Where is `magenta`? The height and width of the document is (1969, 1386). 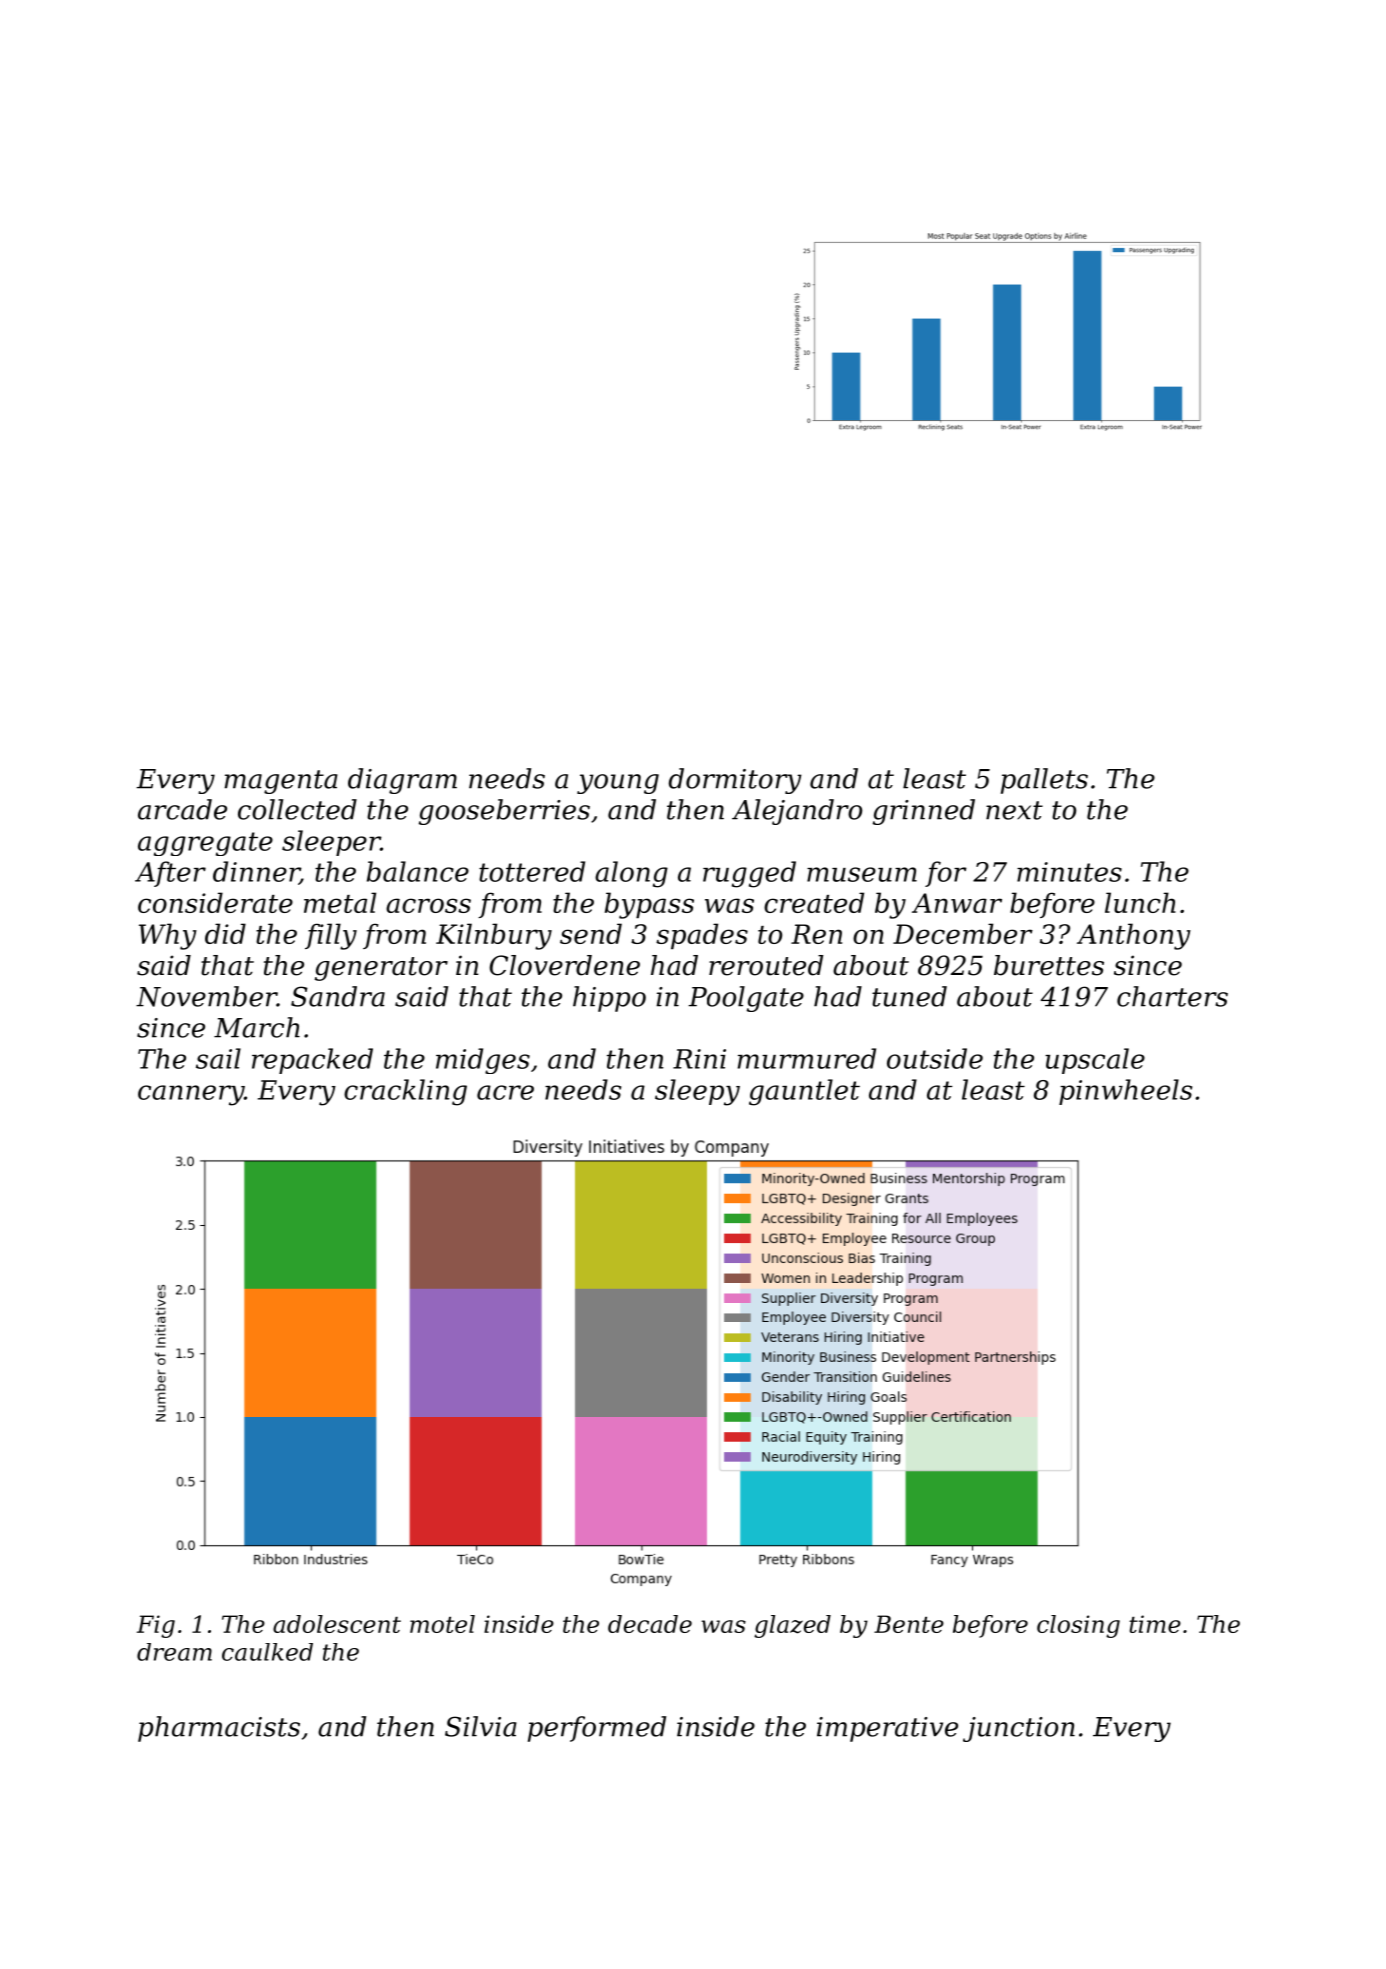 magenta is located at coordinates (281, 782).
